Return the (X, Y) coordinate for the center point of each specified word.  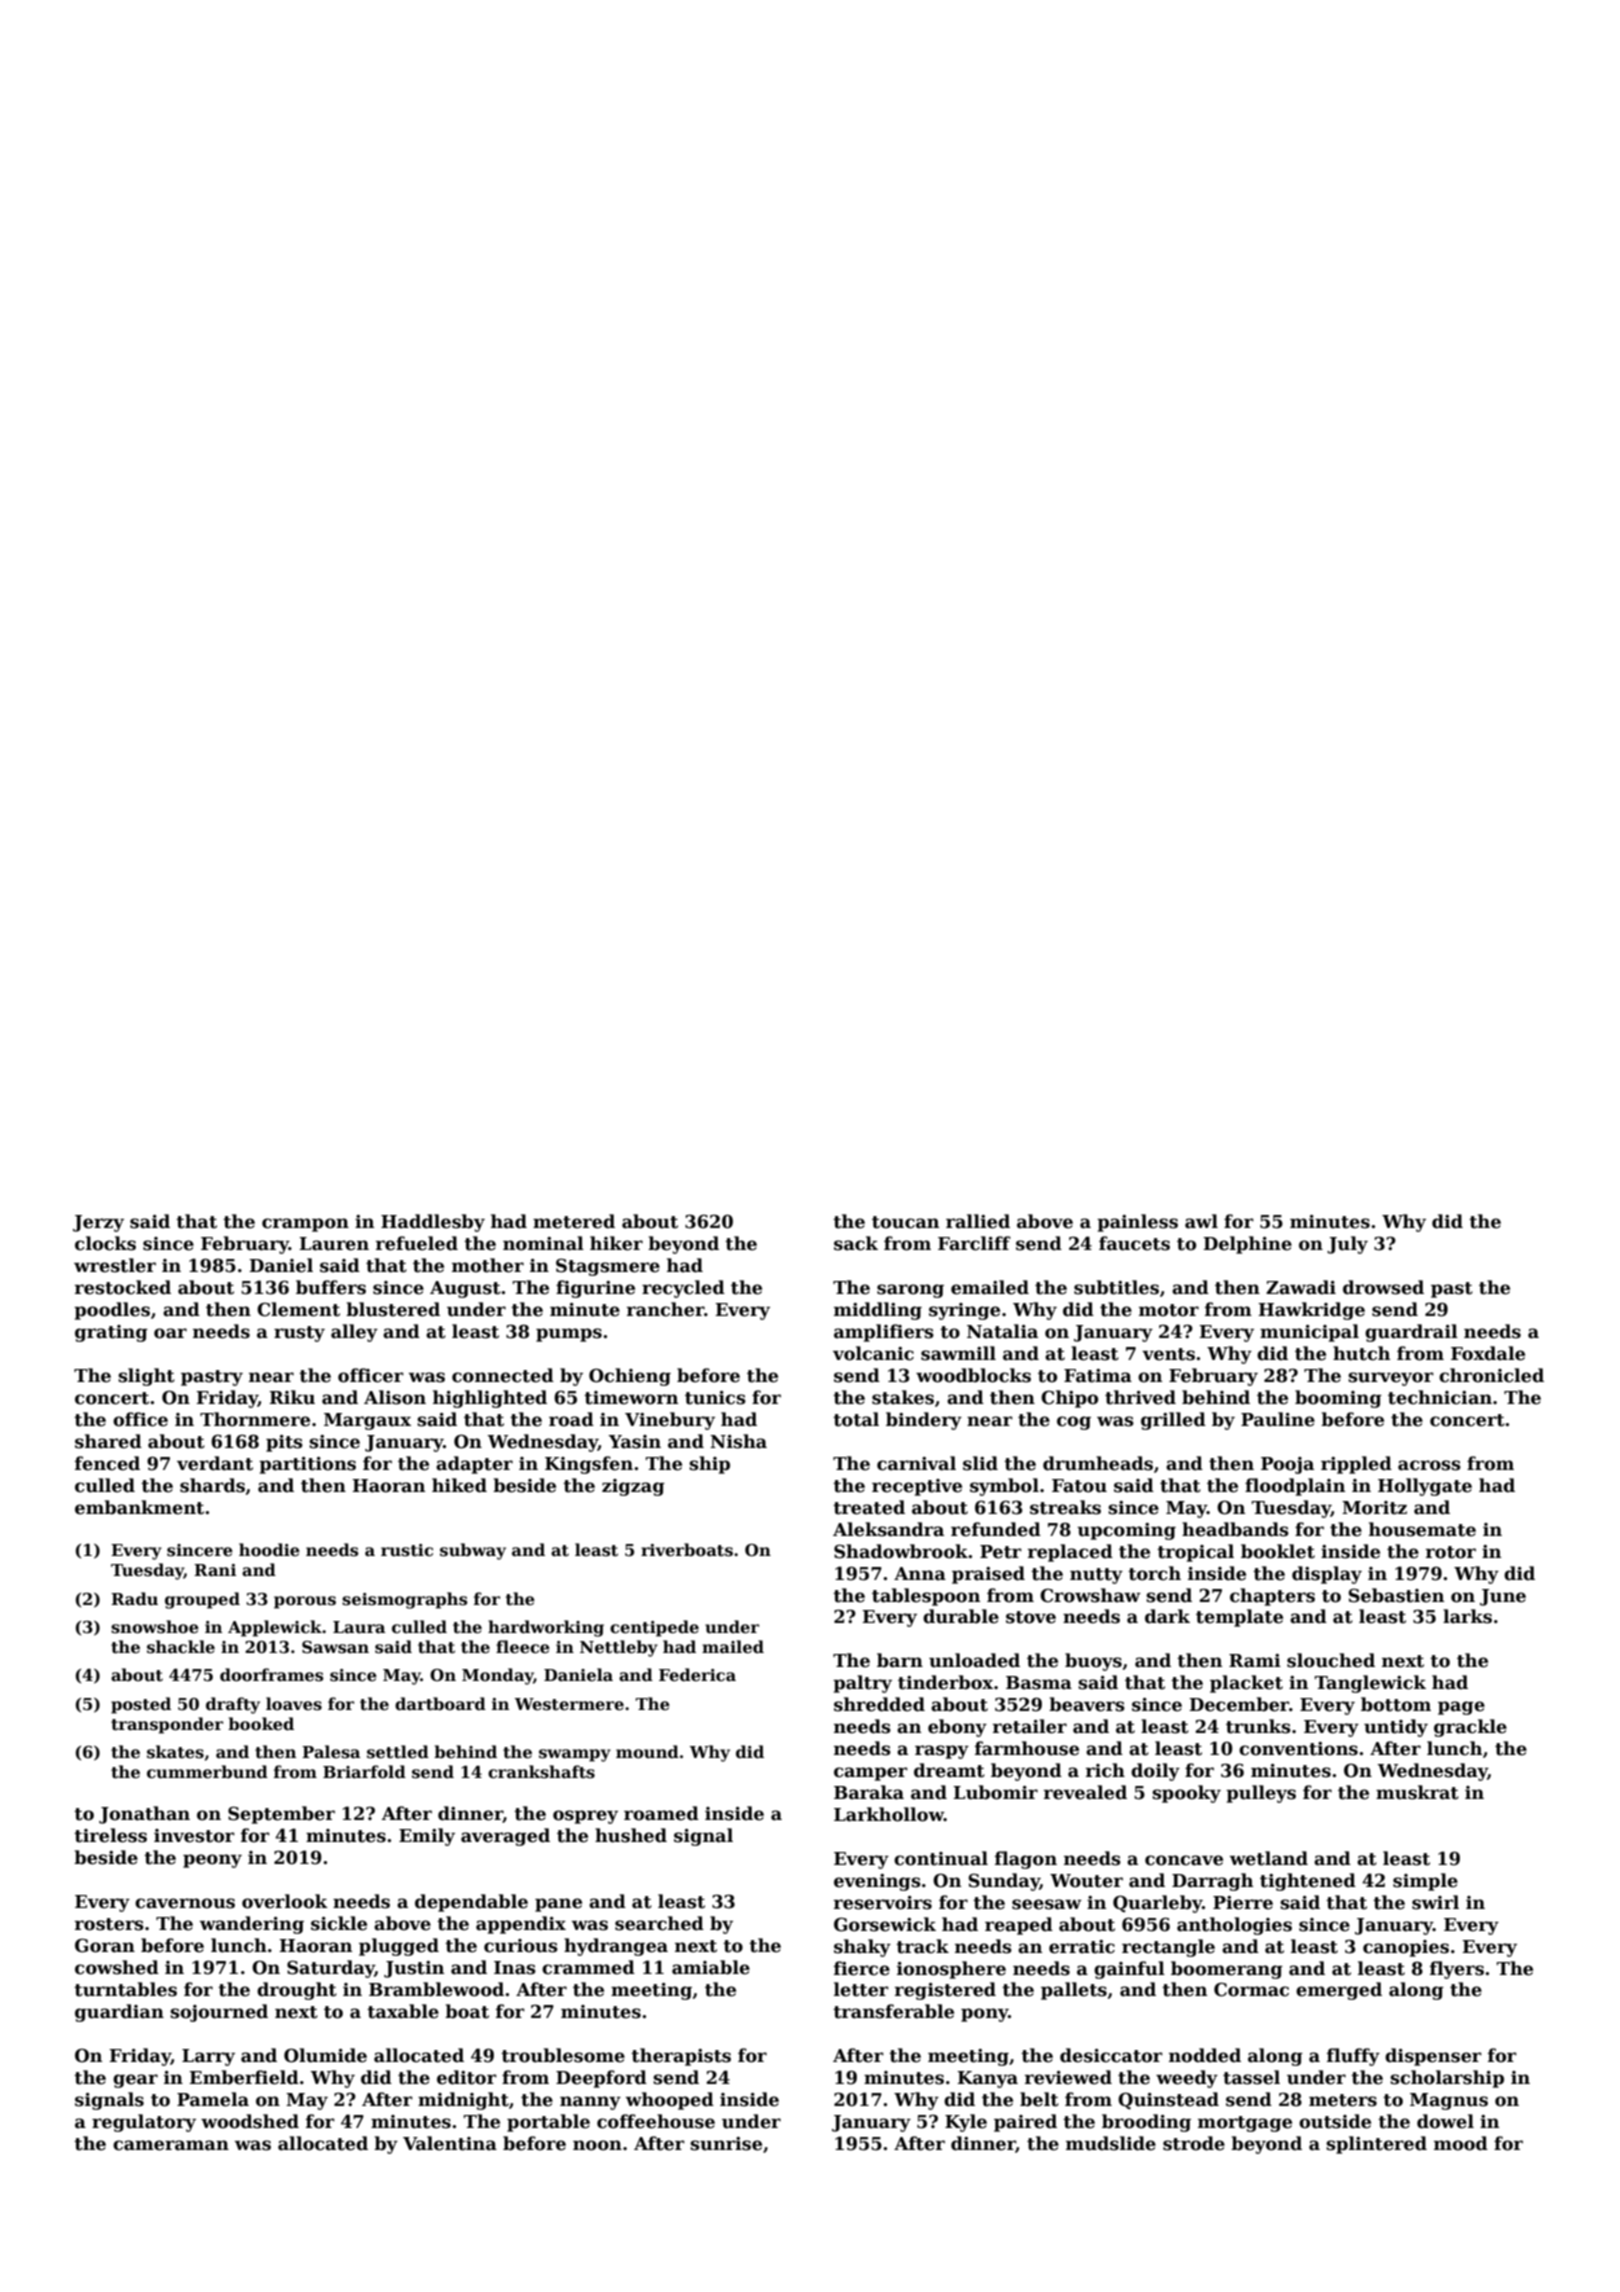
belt (1039, 2099)
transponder (167, 1725)
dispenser (1433, 2057)
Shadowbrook (901, 1551)
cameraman (171, 2145)
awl (1201, 1221)
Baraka (869, 1792)
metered (574, 1221)
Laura (359, 1627)
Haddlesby (433, 1223)
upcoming (1126, 1531)
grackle (1470, 1728)
